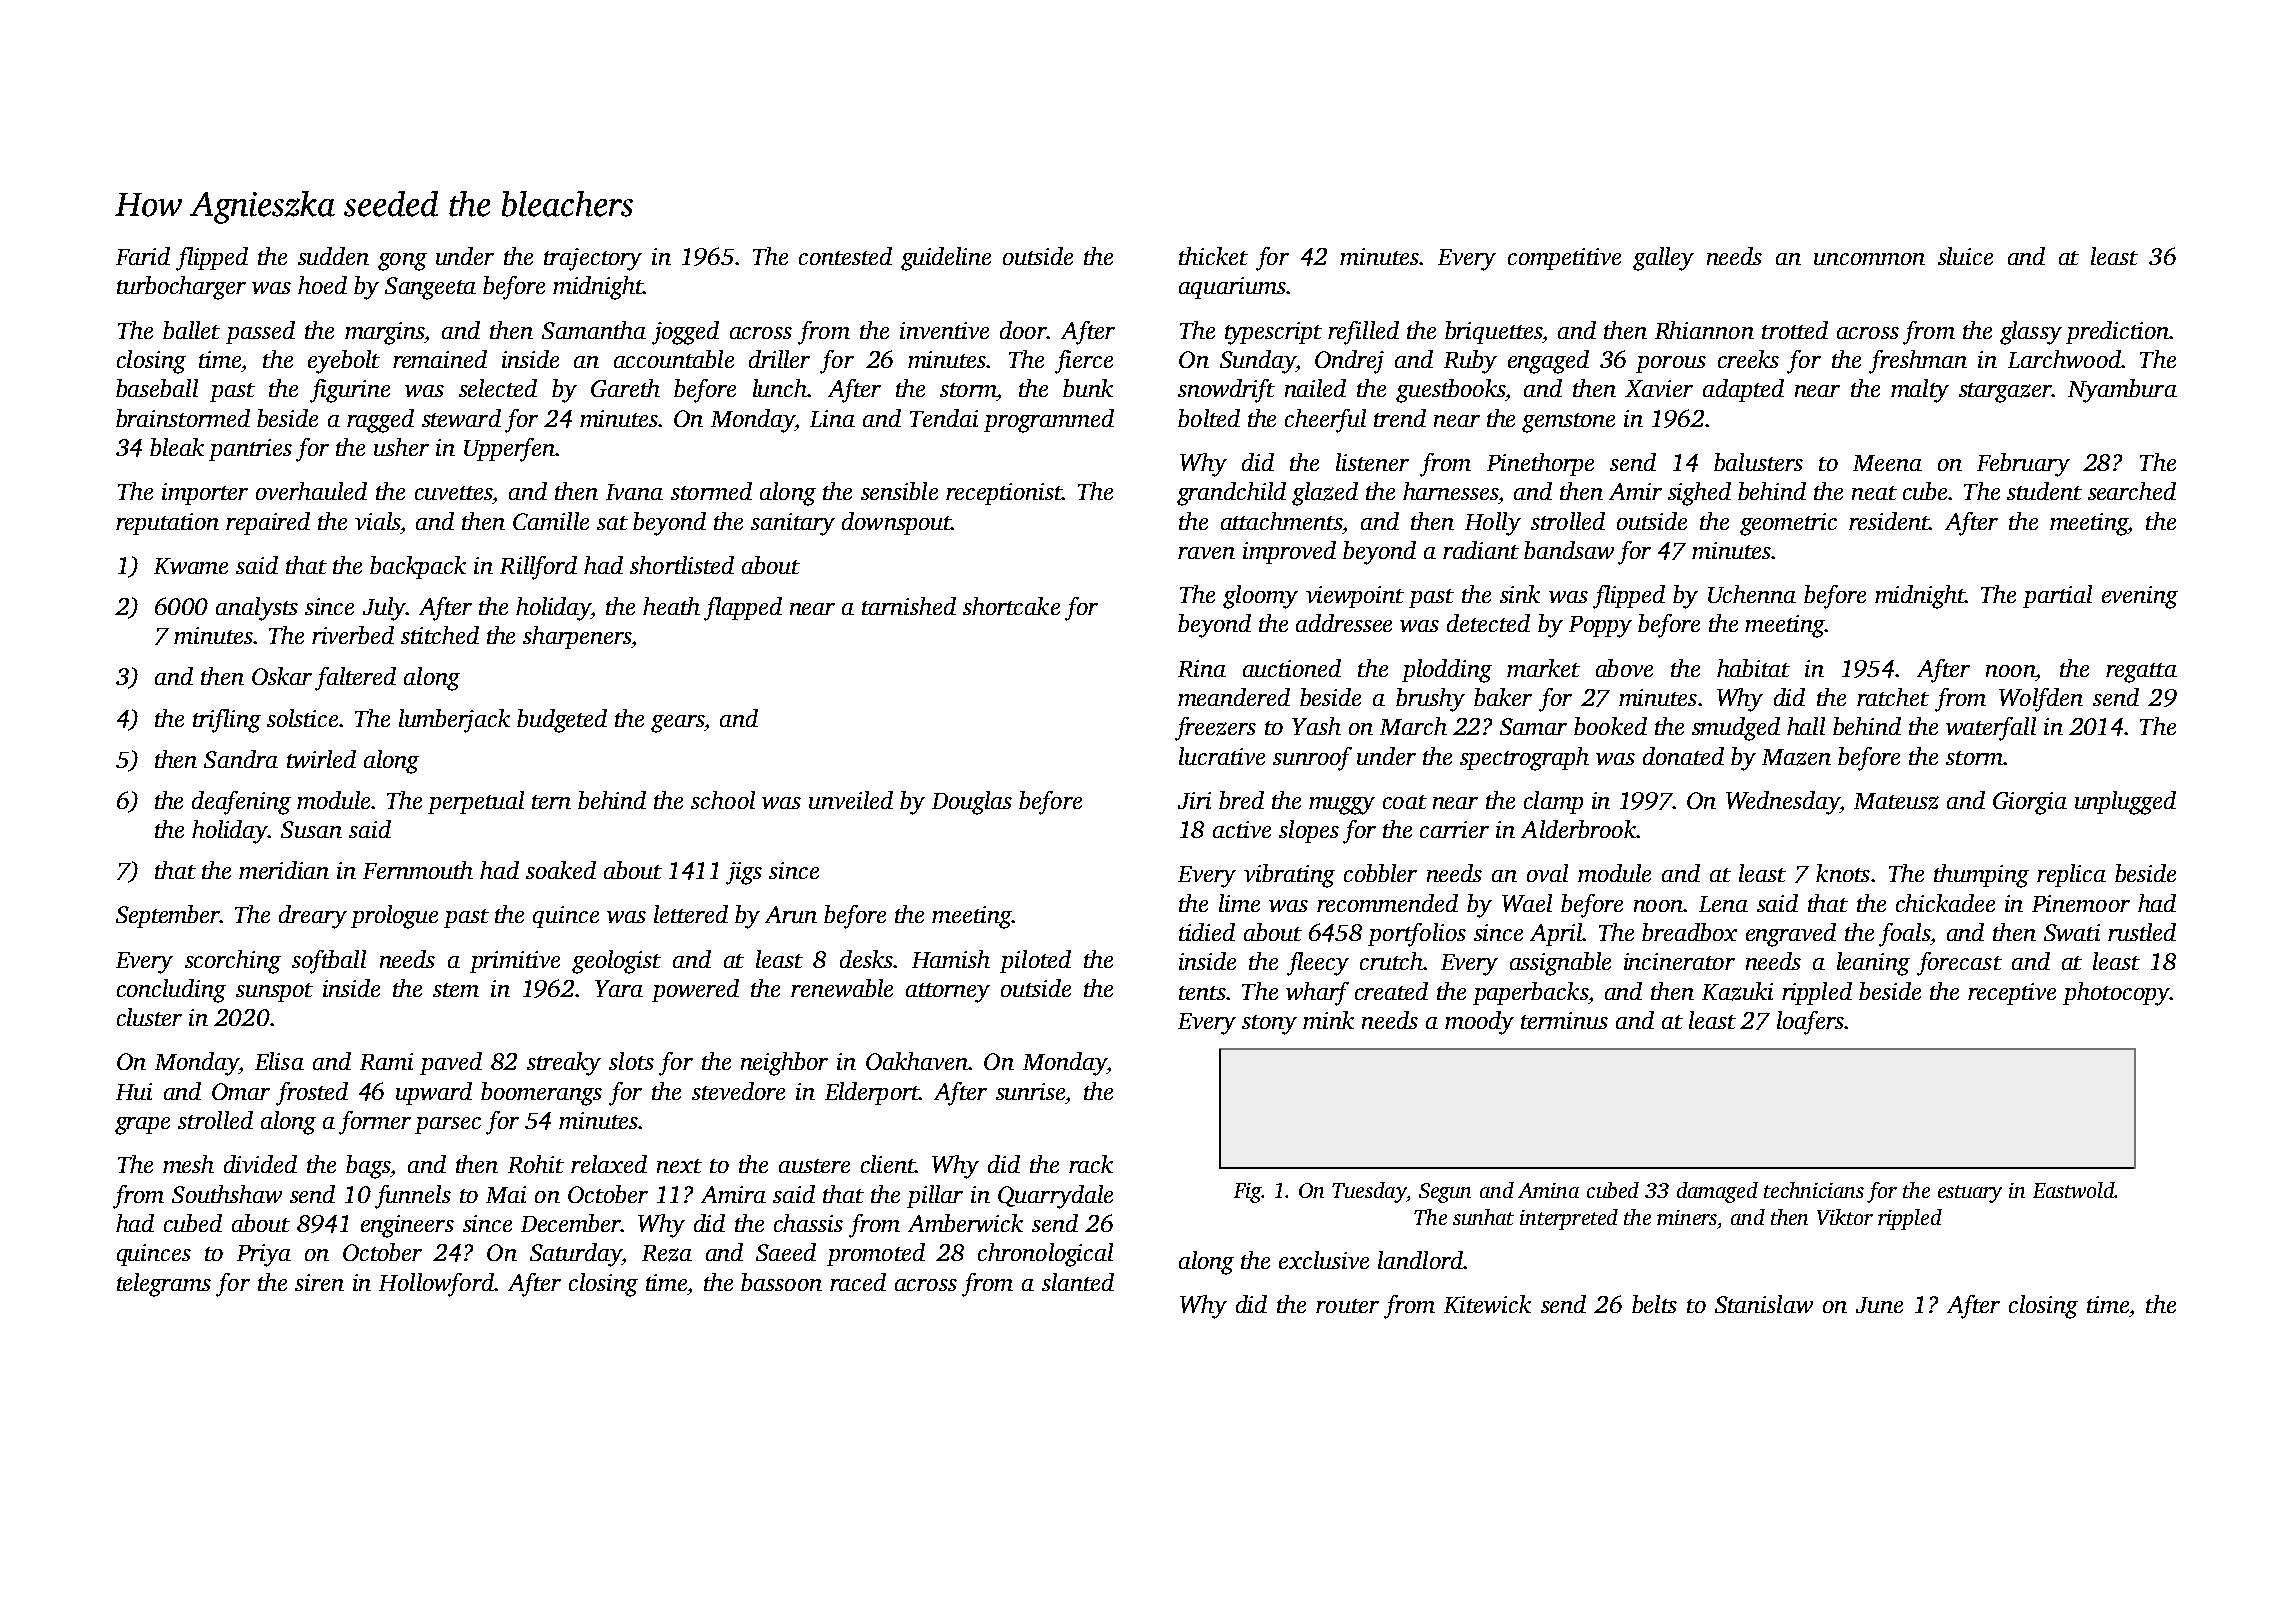 The image size is (2292, 1620). Describe the element at coordinates (1743, 390) in the screenshot. I see `adapted` at that location.
